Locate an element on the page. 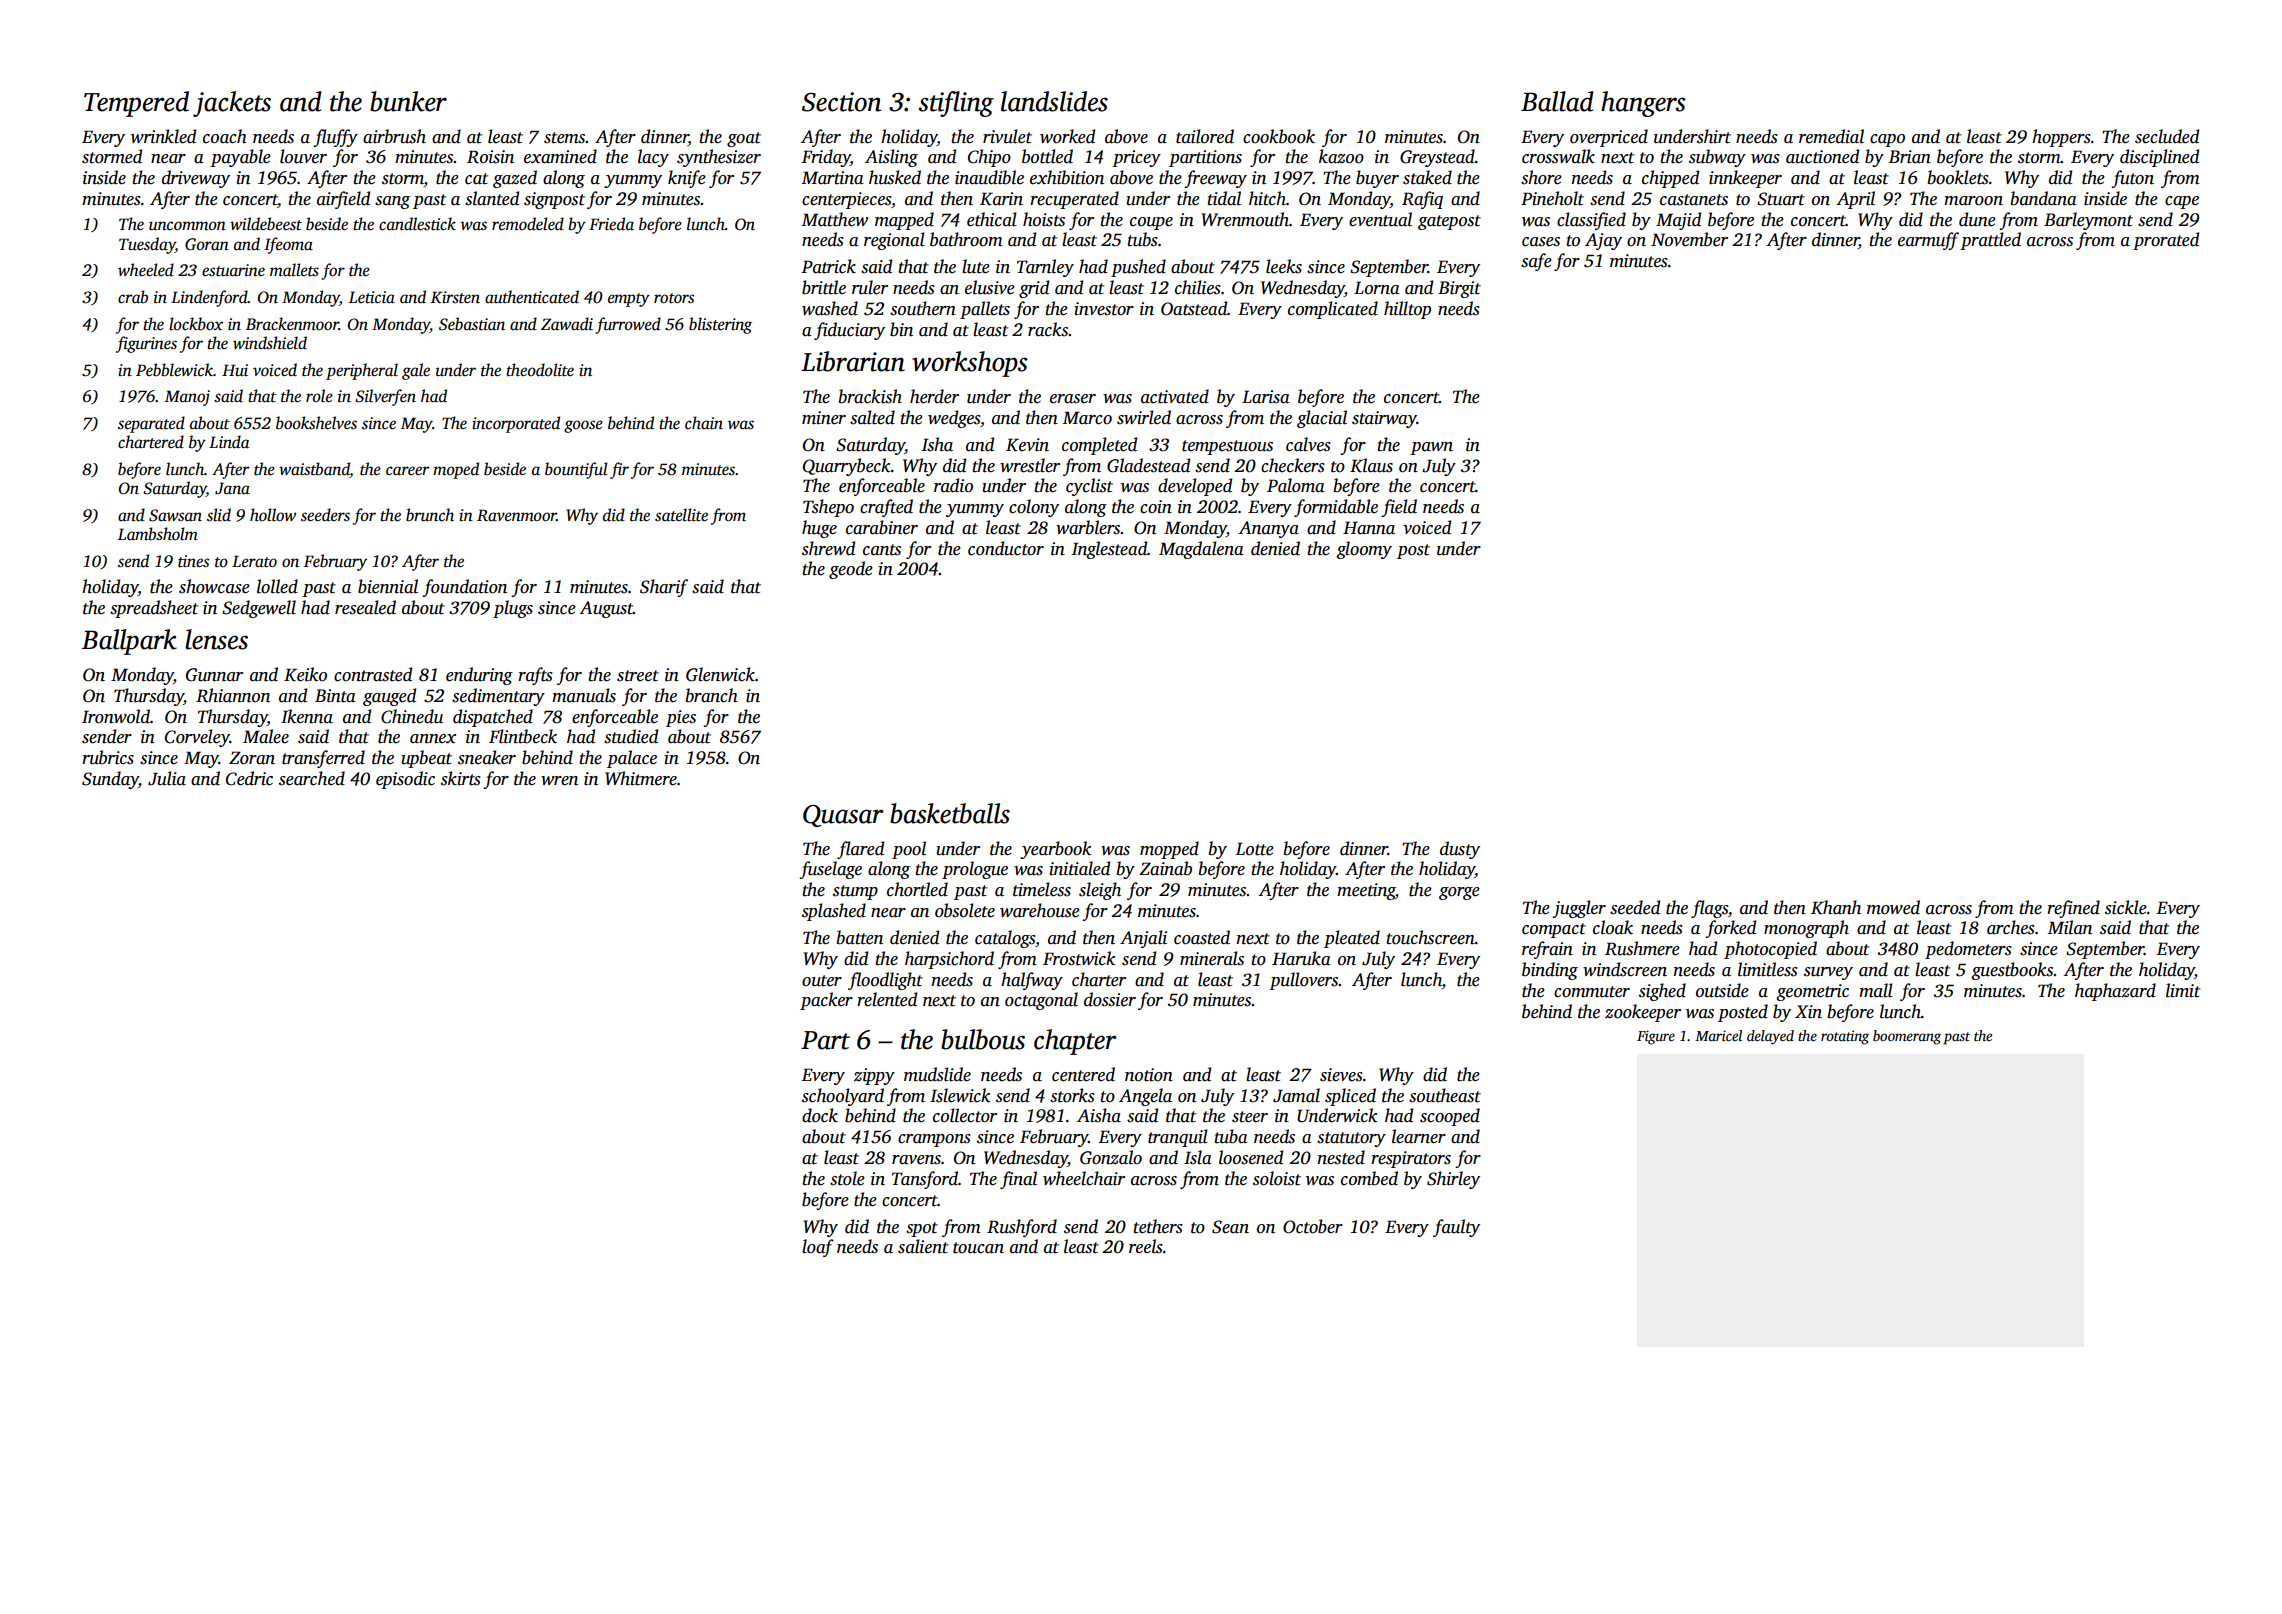  Karin is located at coordinates (1001, 199).
